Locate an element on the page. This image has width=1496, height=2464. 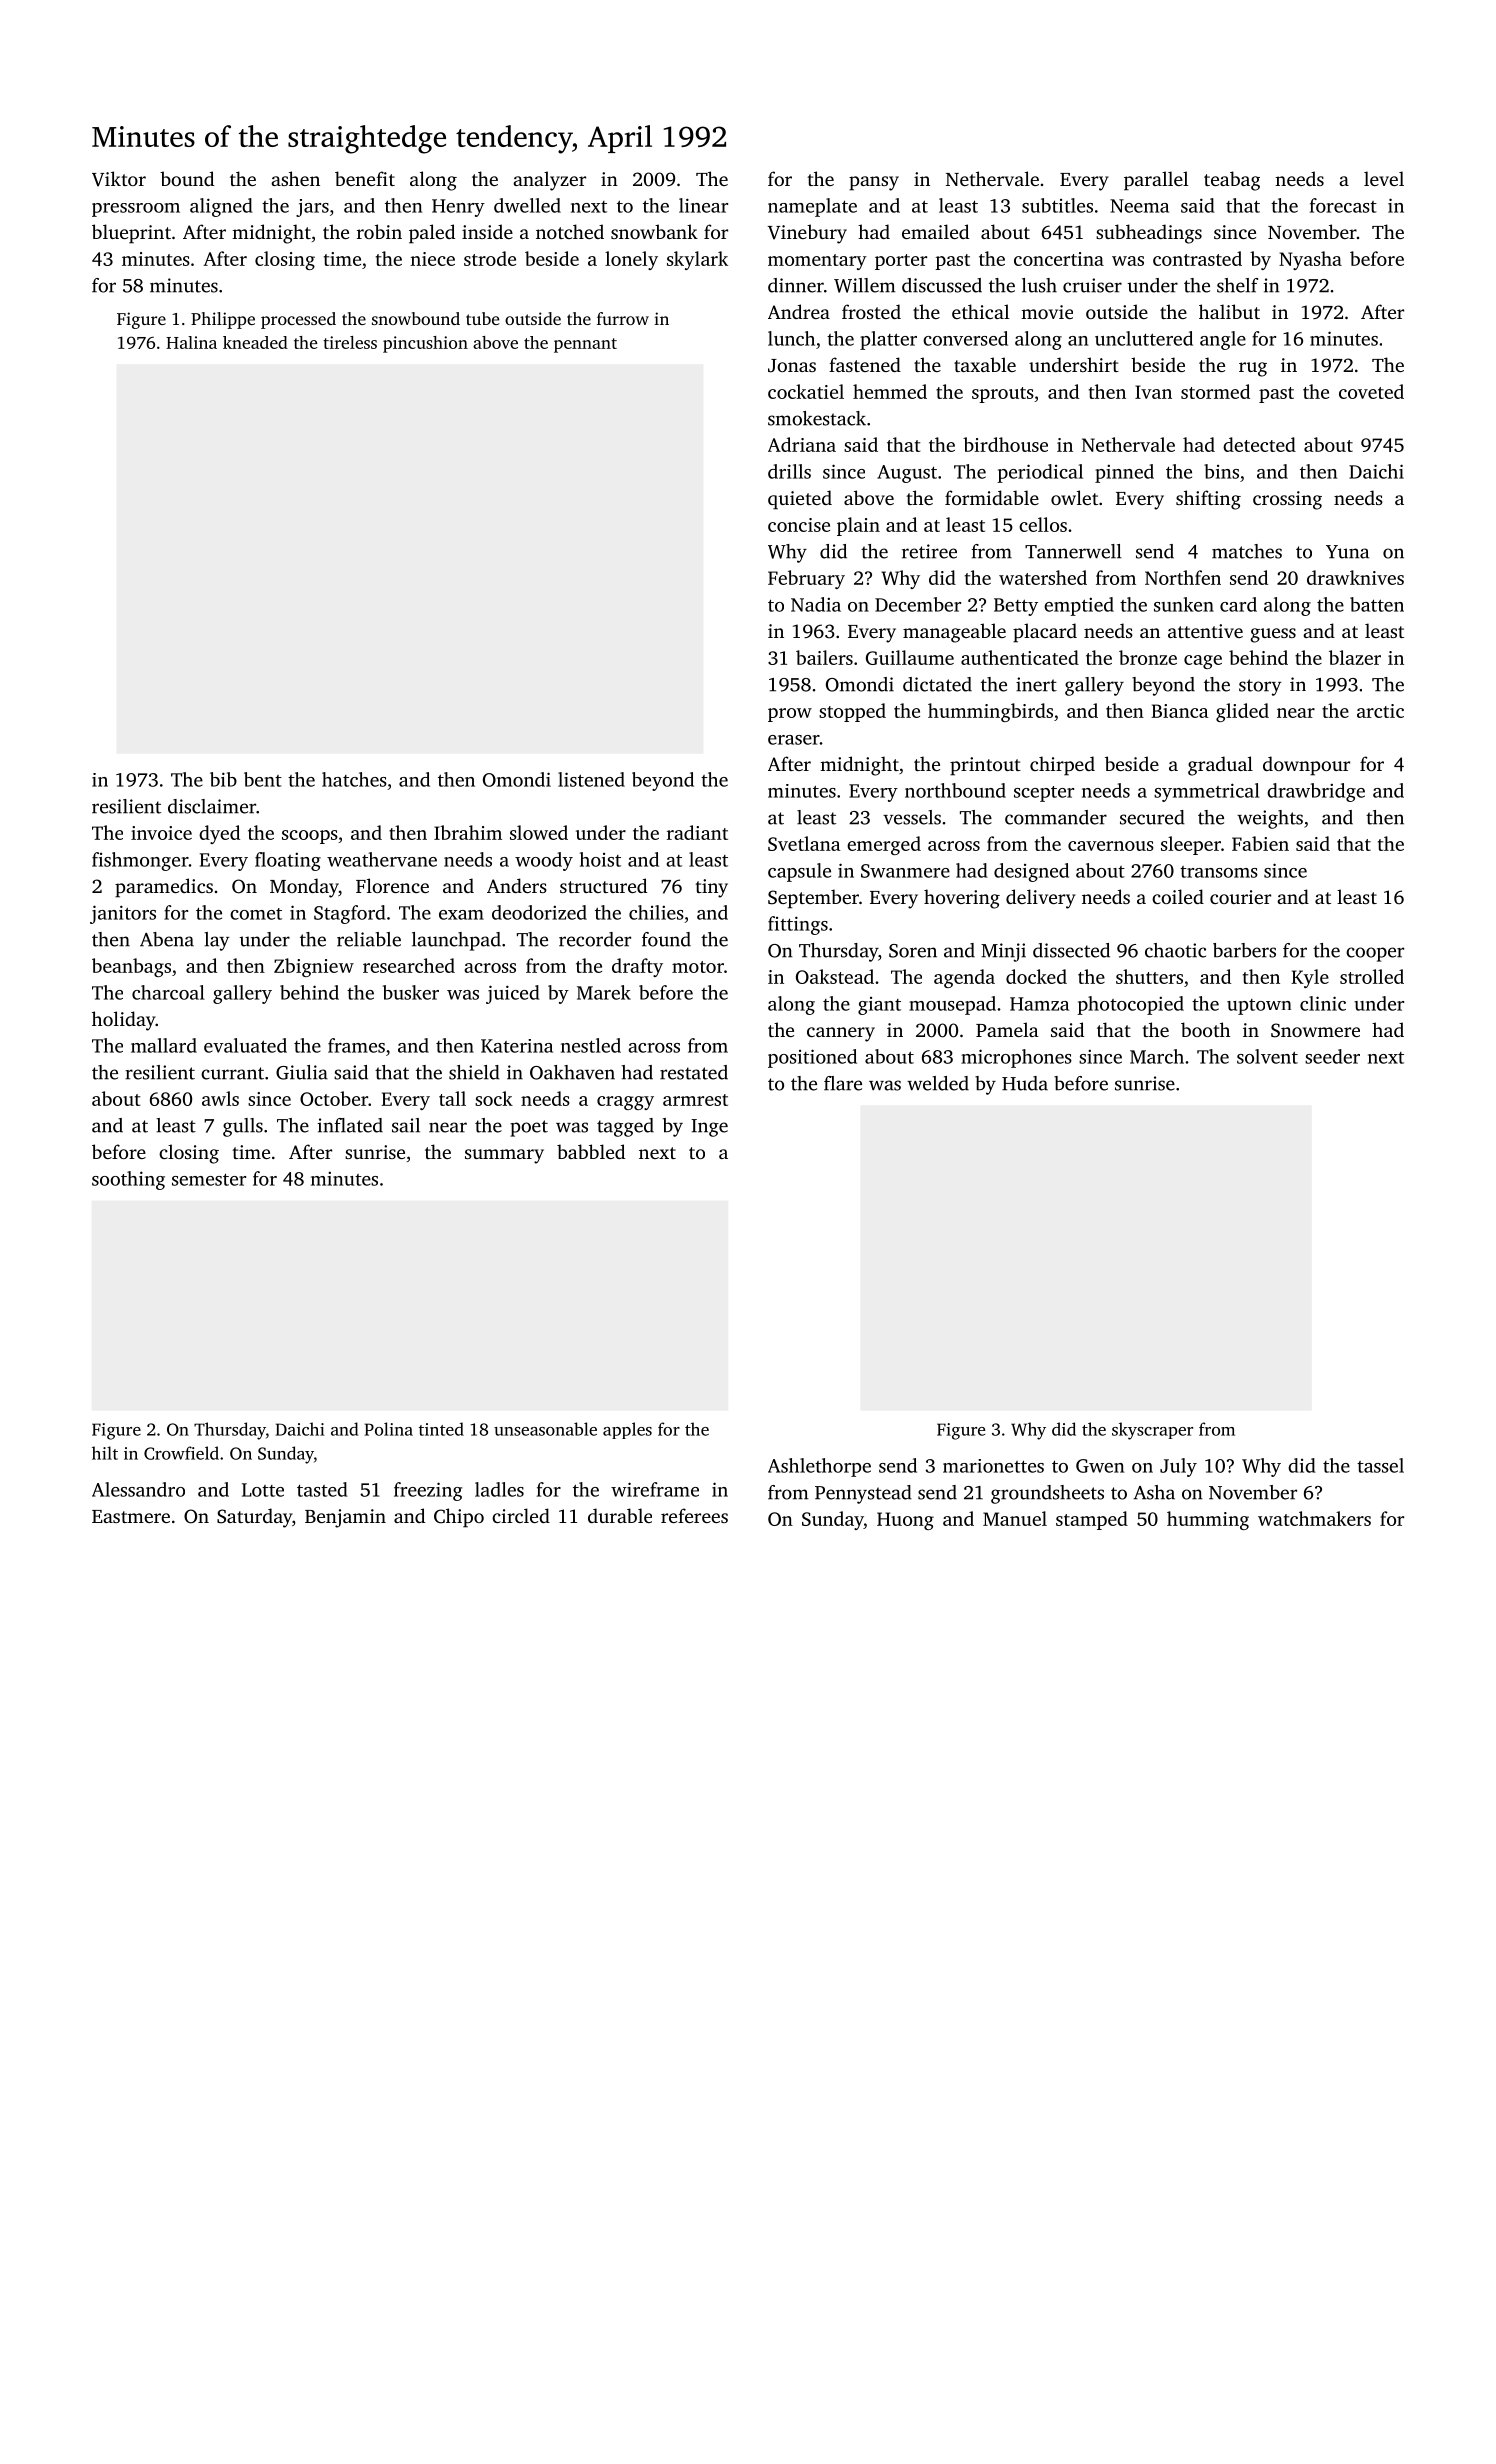
benefit is located at coordinates (365, 178).
